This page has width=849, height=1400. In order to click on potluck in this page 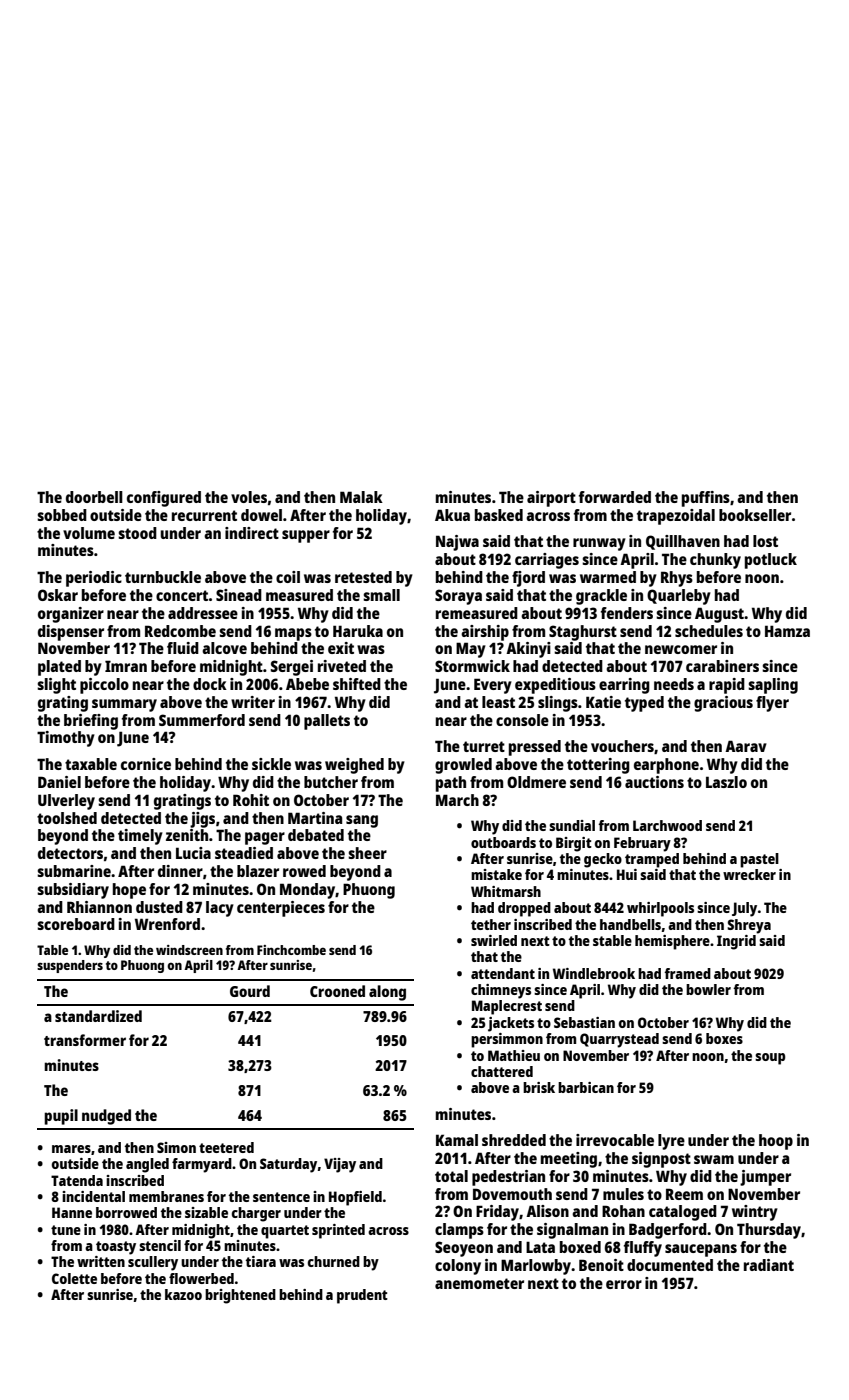, I will do `click(771, 561)`.
